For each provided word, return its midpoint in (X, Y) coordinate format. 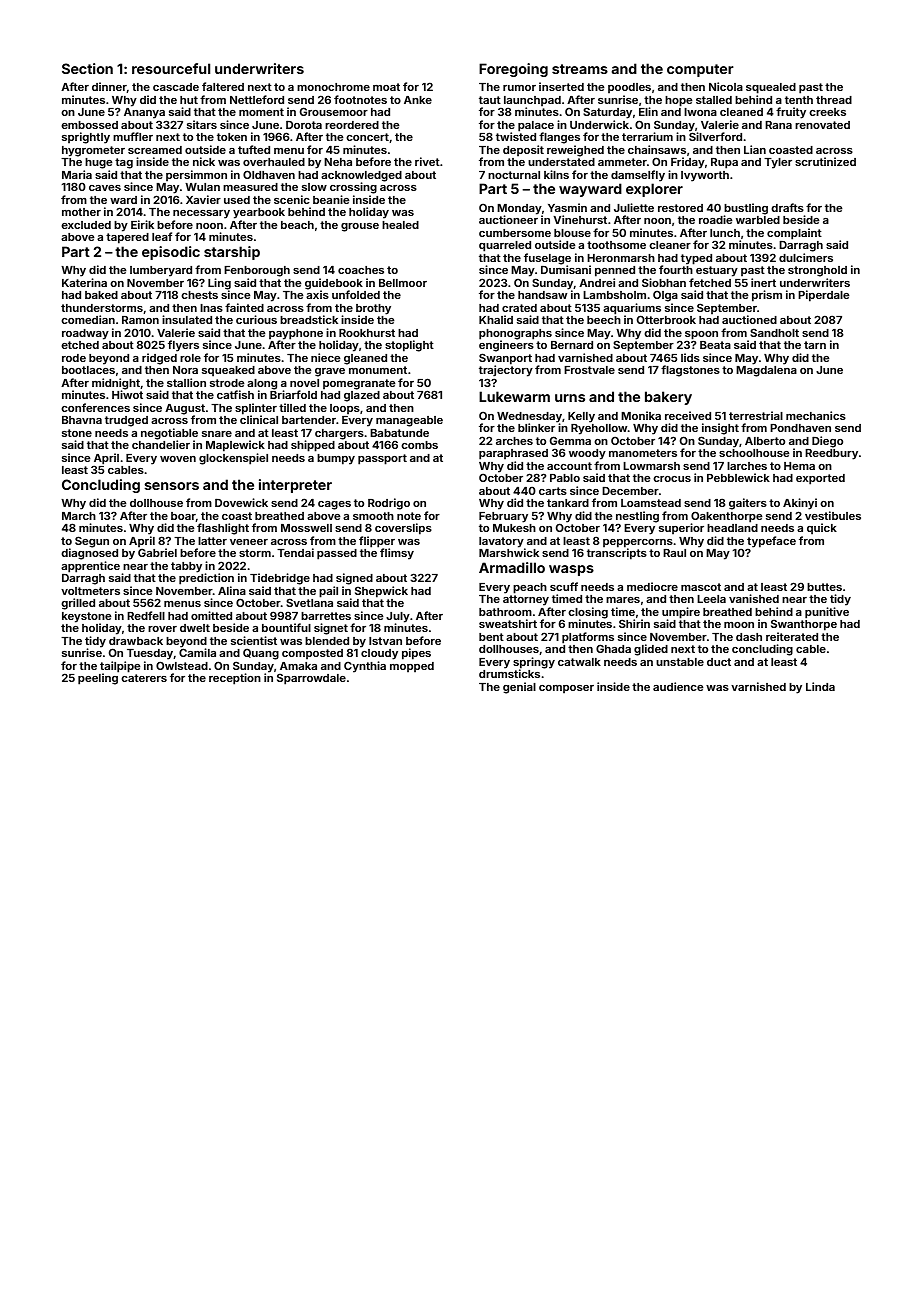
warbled (758, 220)
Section (87, 68)
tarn (815, 345)
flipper (377, 542)
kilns (556, 174)
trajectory (506, 371)
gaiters (748, 504)
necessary (201, 214)
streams (580, 69)
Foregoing (513, 70)
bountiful (286, 627)
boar (183, 517)
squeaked (228, 371)
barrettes (326, 616)
